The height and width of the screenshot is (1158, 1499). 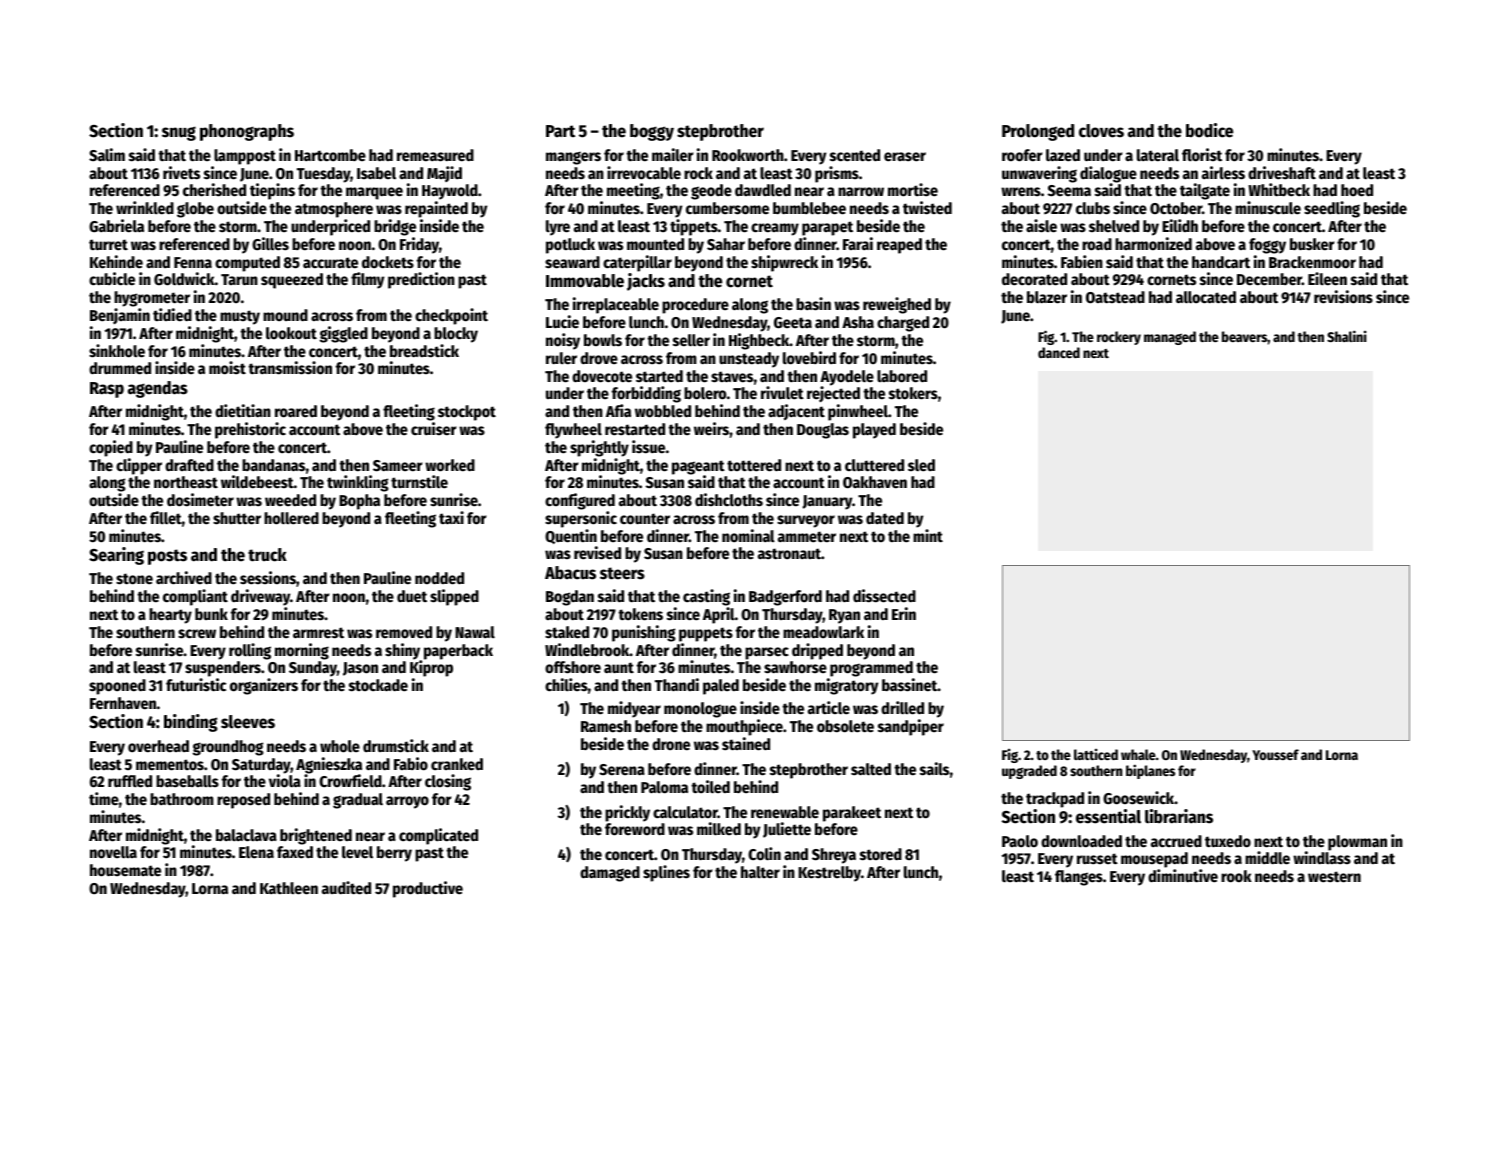 I want to click on Haywold, so click(x=450, y=192).
